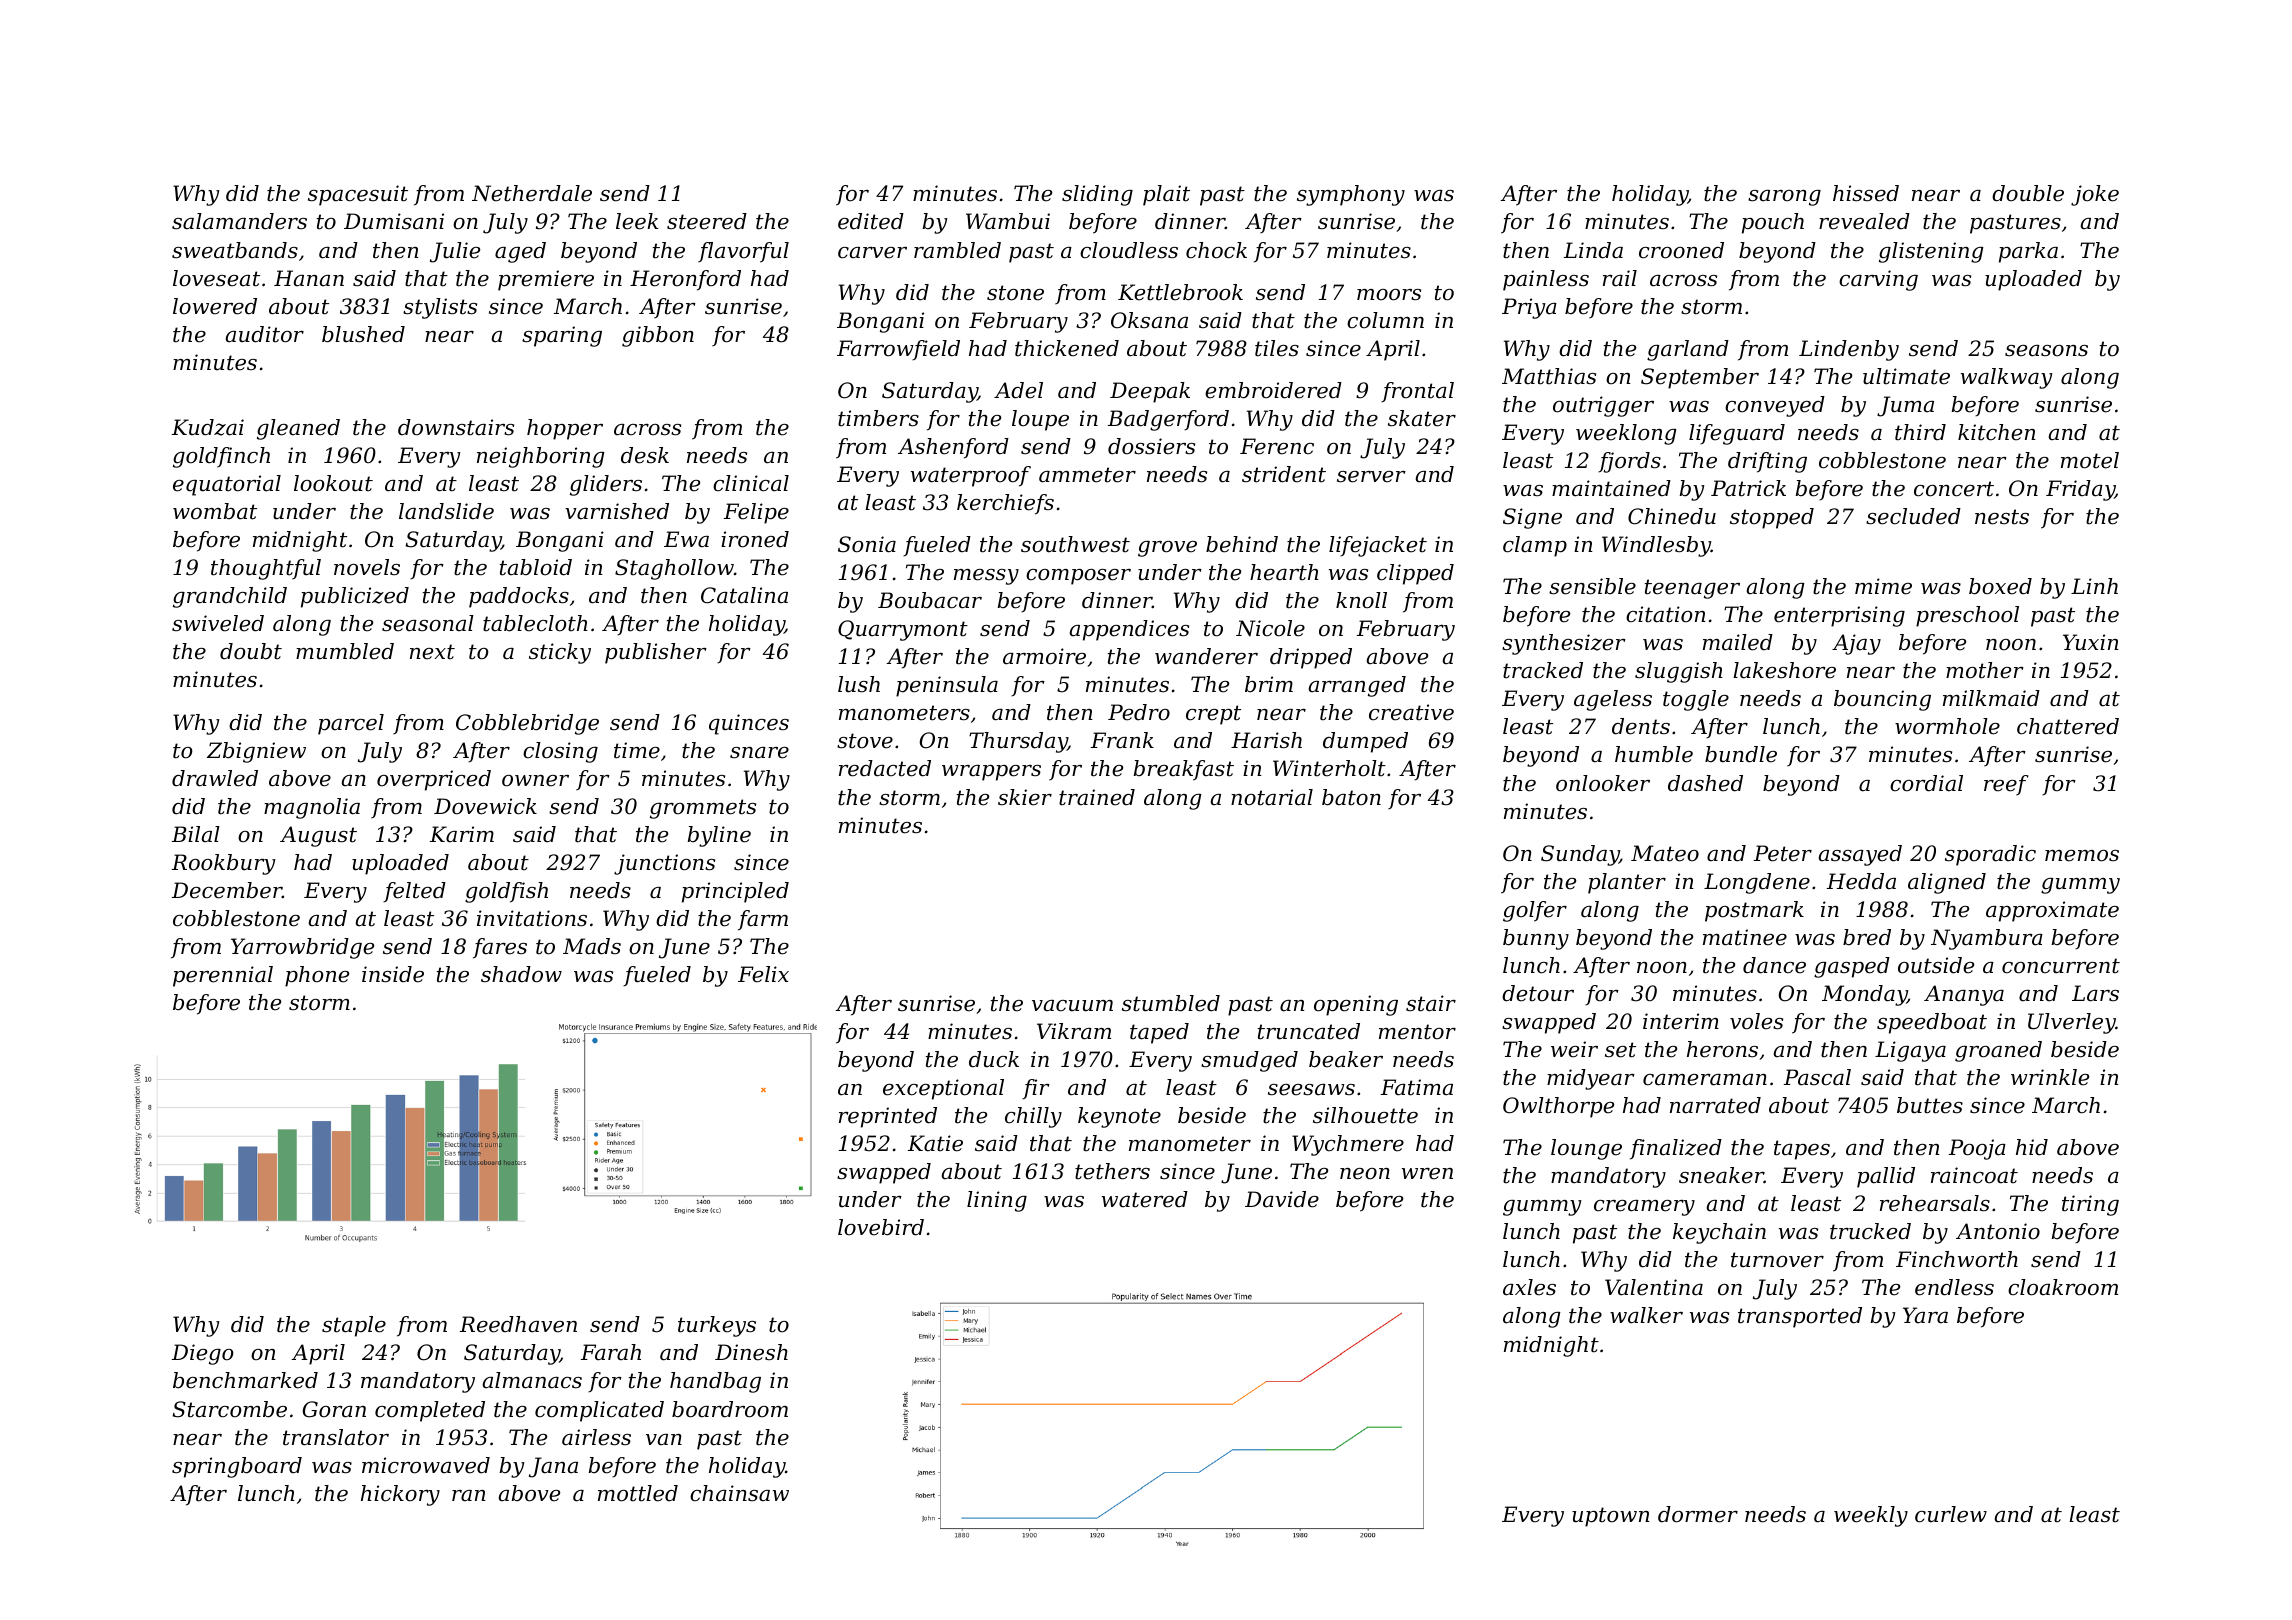  I want to click on messy, so click(986, 577).
